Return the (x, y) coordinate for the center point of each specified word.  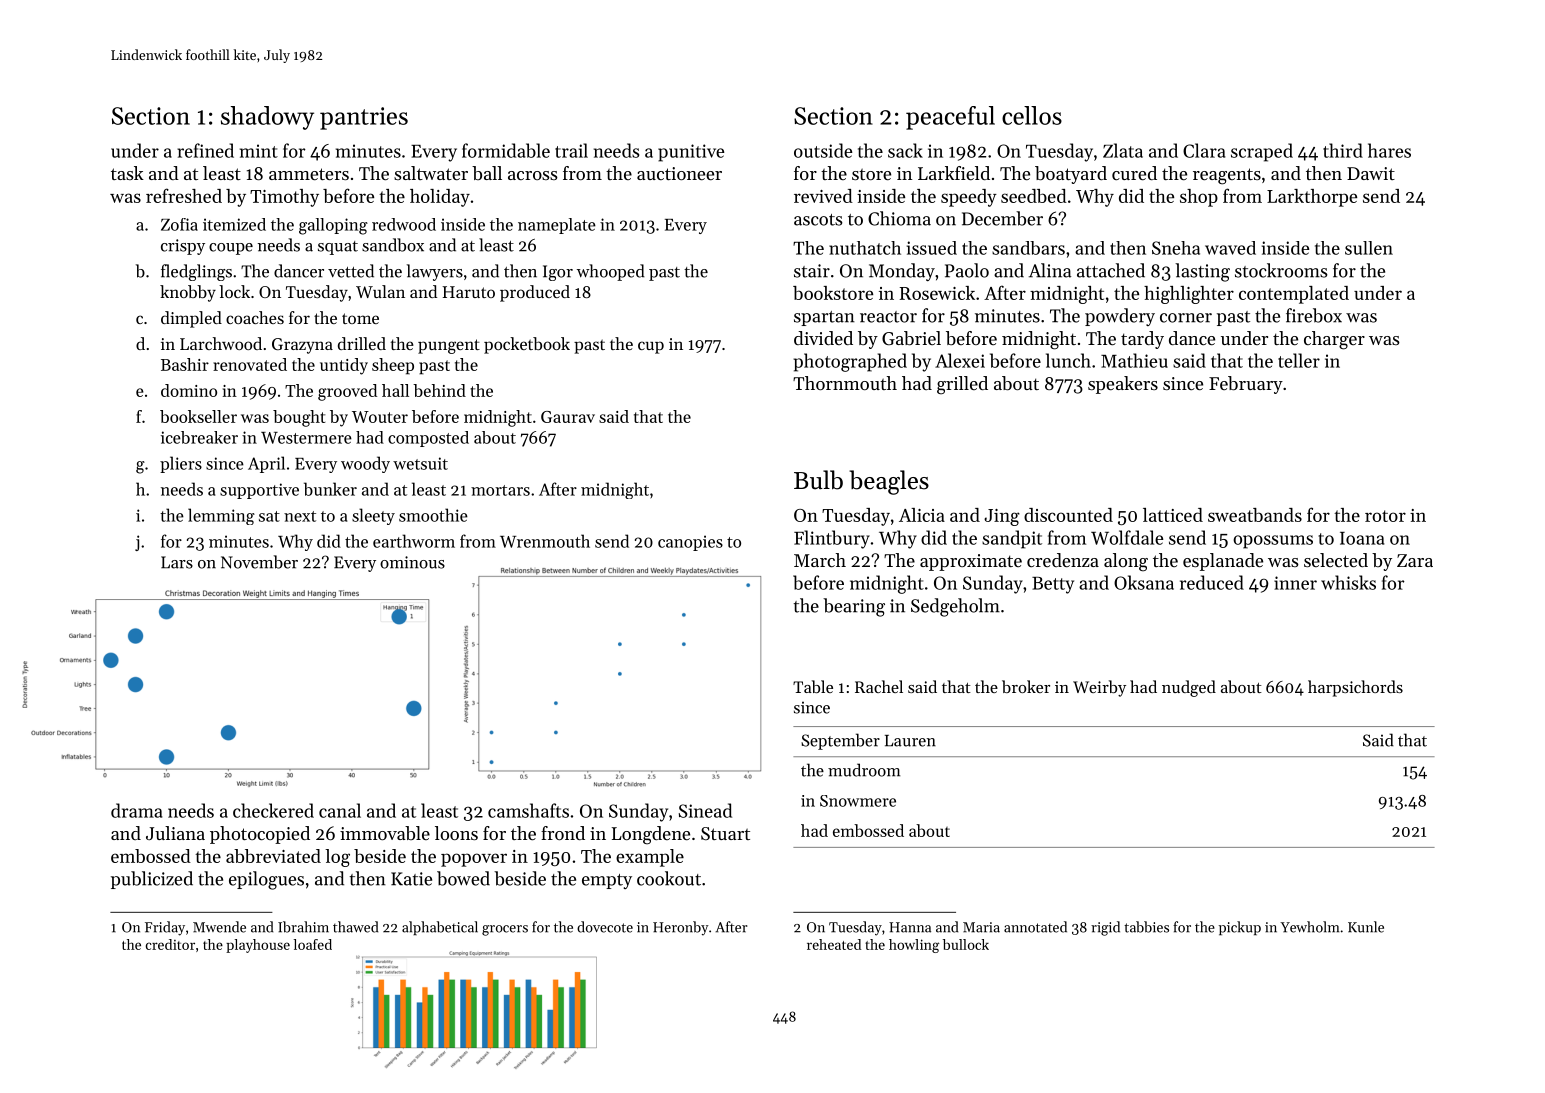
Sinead (705, 810)
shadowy (267, 118)
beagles (889, 482)
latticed (1173, 515)
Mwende (219, 927)
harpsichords (1355, 688)
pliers (181, 464)
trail (571, 150)
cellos (1032, 115)
